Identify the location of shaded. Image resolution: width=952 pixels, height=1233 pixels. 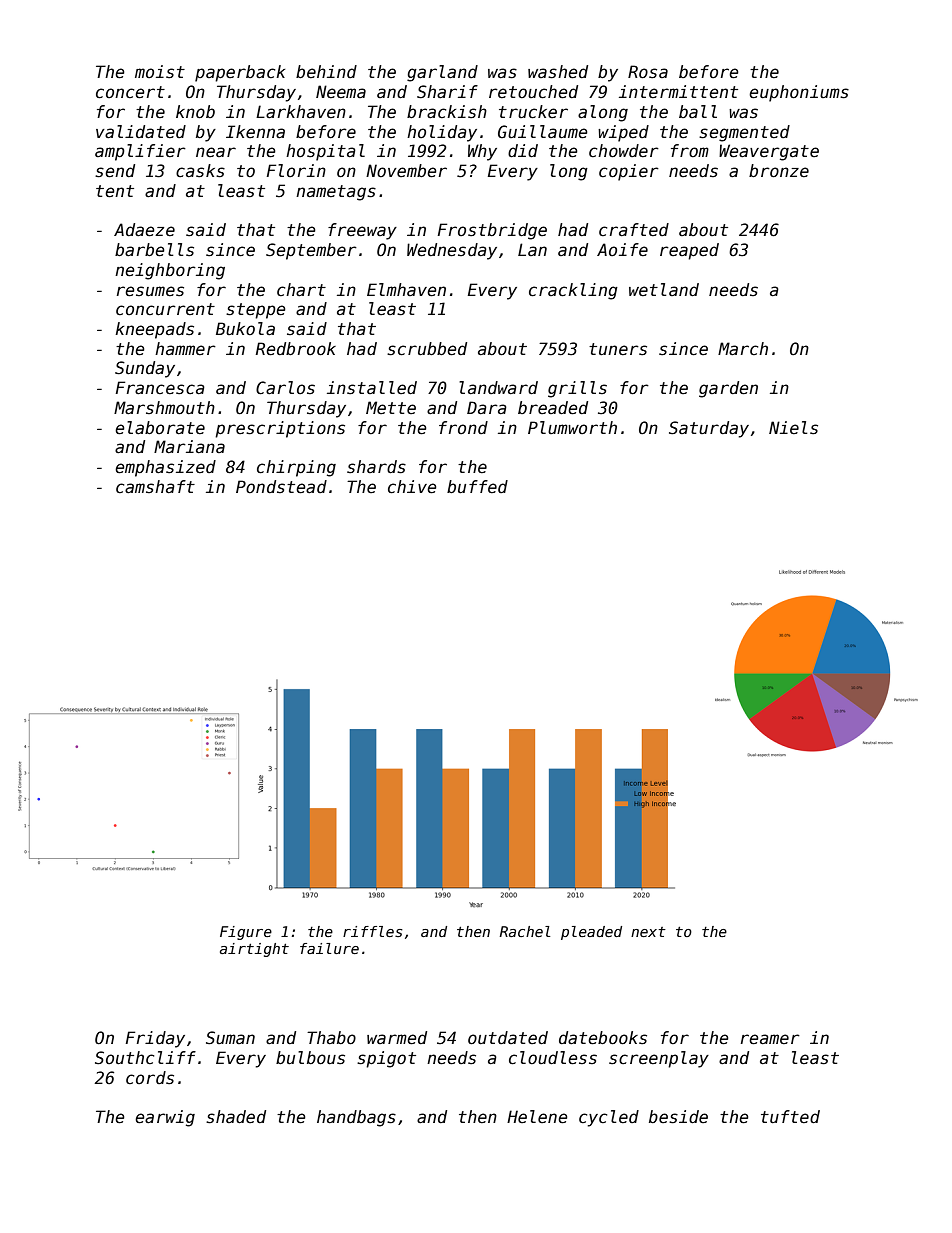
(236, 1117).
